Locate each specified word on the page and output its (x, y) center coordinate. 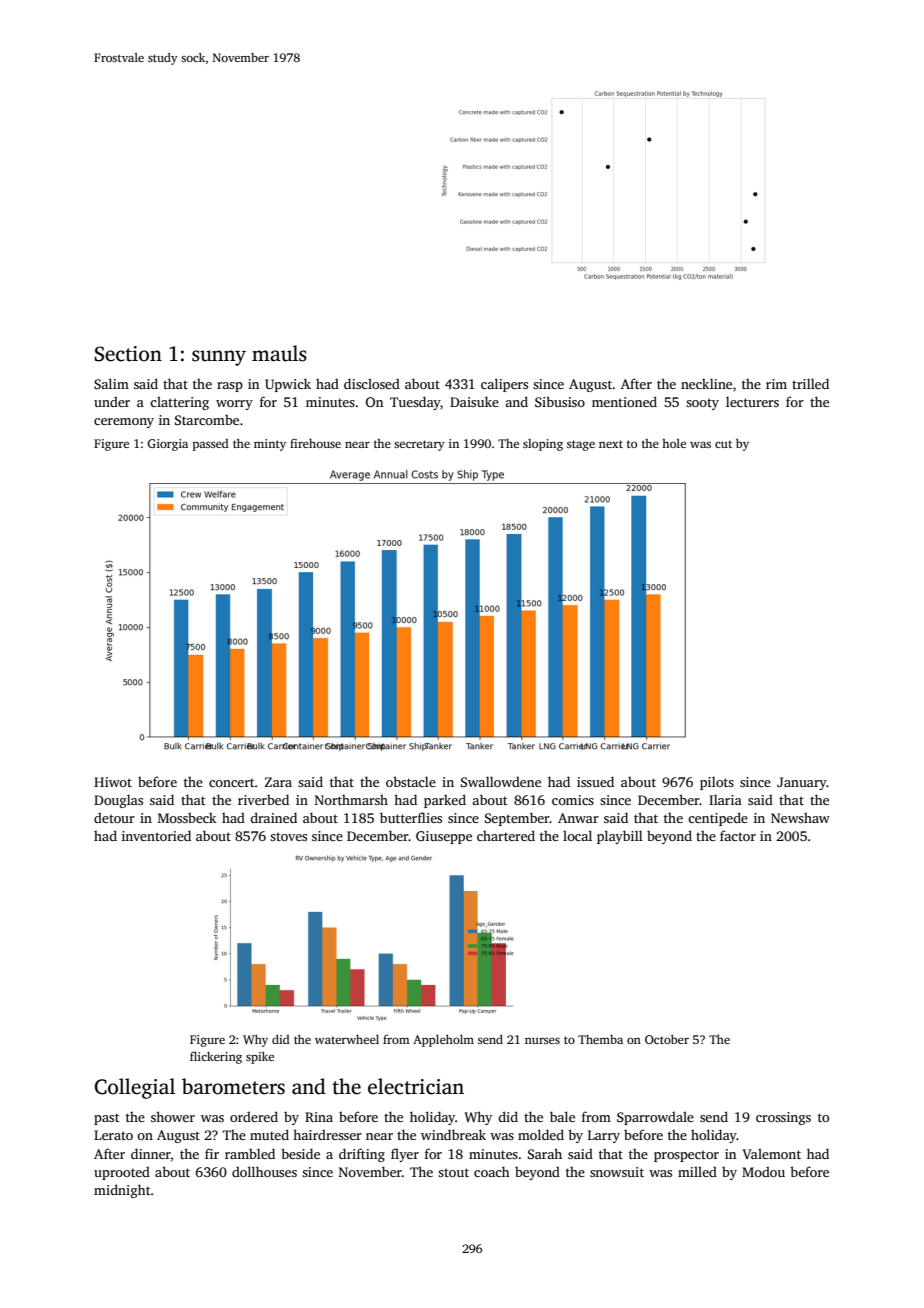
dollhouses (264, 1171)
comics (573, 800)
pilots (717, 783)
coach (492, 1171)
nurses (542, 1040)
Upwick (288, 385)
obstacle (411, 781)
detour (114, 817)
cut (723, 444)
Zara (278, 782)
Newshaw (800, 818)
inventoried (156, 835)
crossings (783, 1118)
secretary (419, 445)
